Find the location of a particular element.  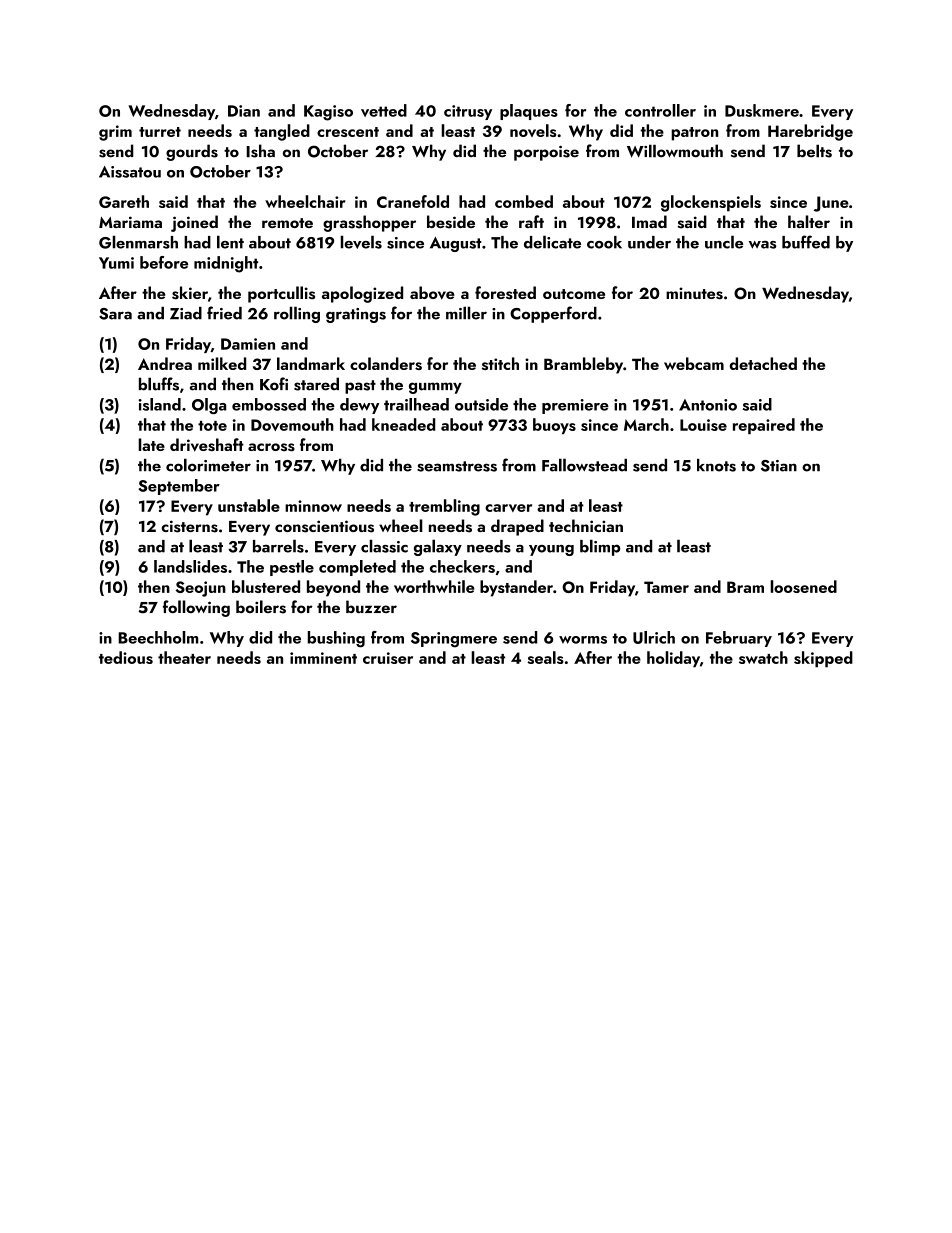

Cranefold is located at coordinates (413, 201).
